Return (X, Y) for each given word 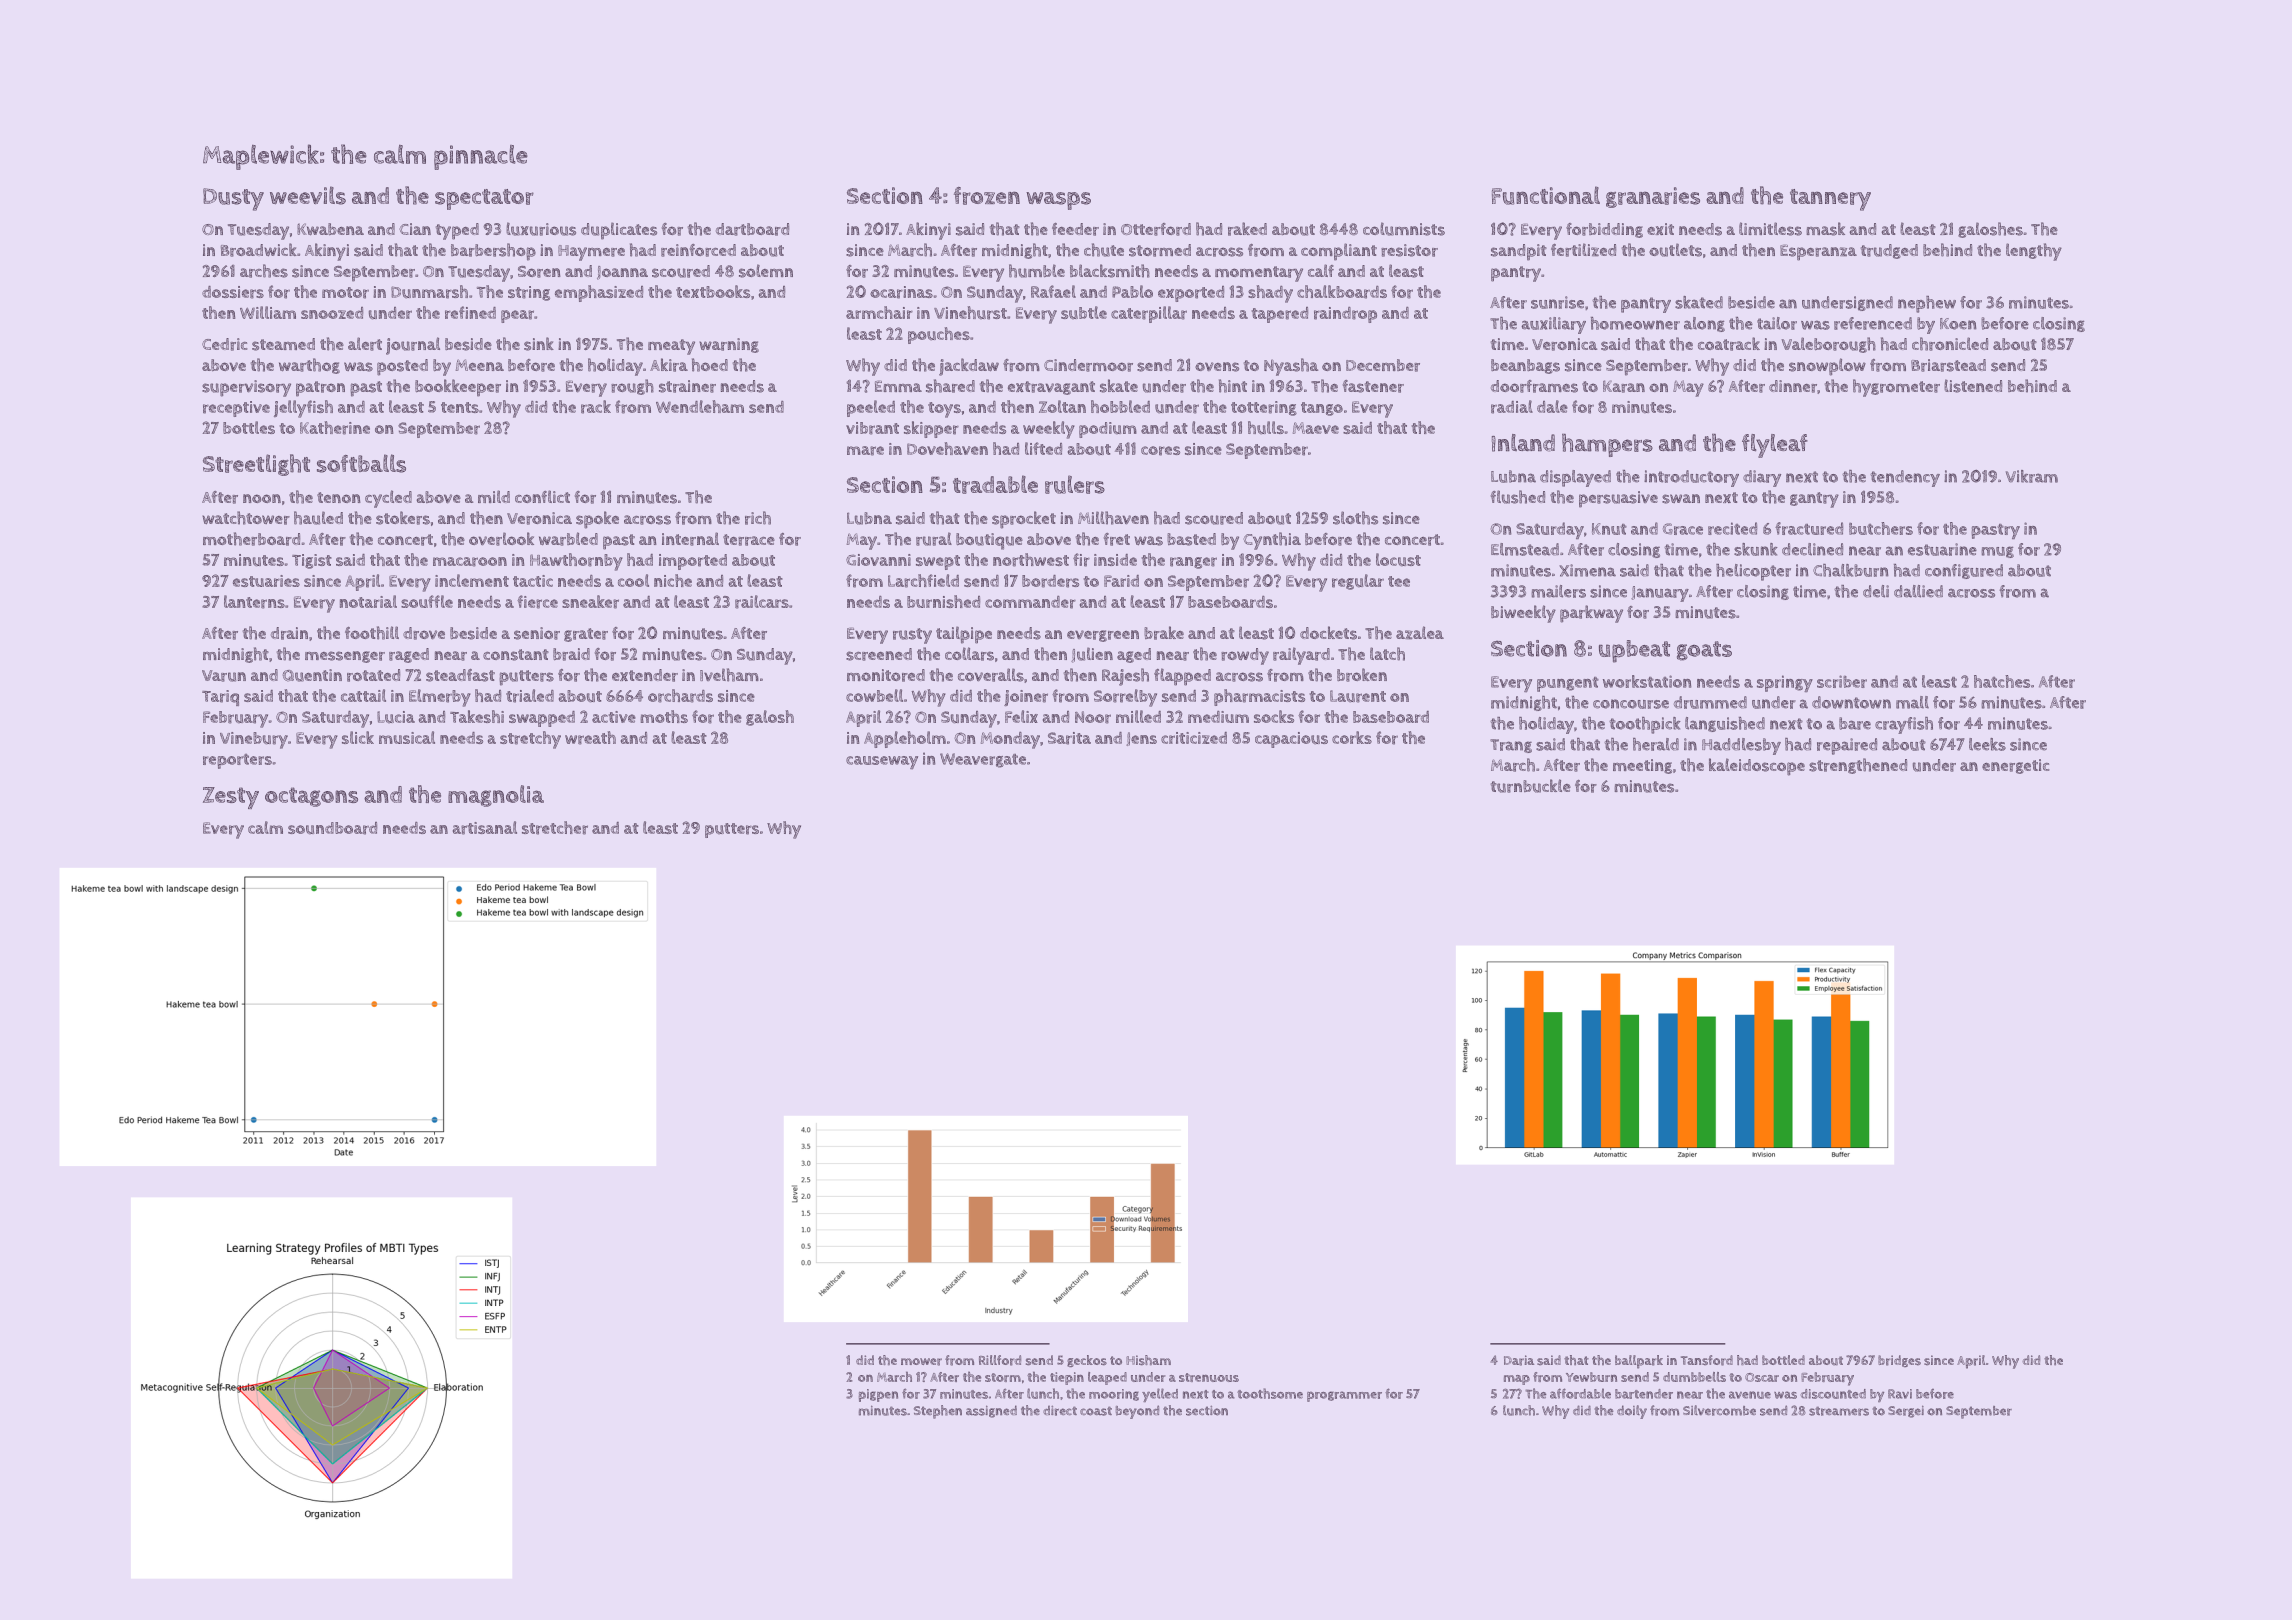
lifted (1043, 448)
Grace (1683, 529)
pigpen (878, 1395)
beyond (1137, 1412)
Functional (1546, 195)
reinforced (698, 250)
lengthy (2034, 252)
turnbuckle (1531, 786)
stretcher (555, 828)
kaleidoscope (1757, 767)
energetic (2016, 766)
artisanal (485, 828)
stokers (403, 518)
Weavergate (983, 760)
